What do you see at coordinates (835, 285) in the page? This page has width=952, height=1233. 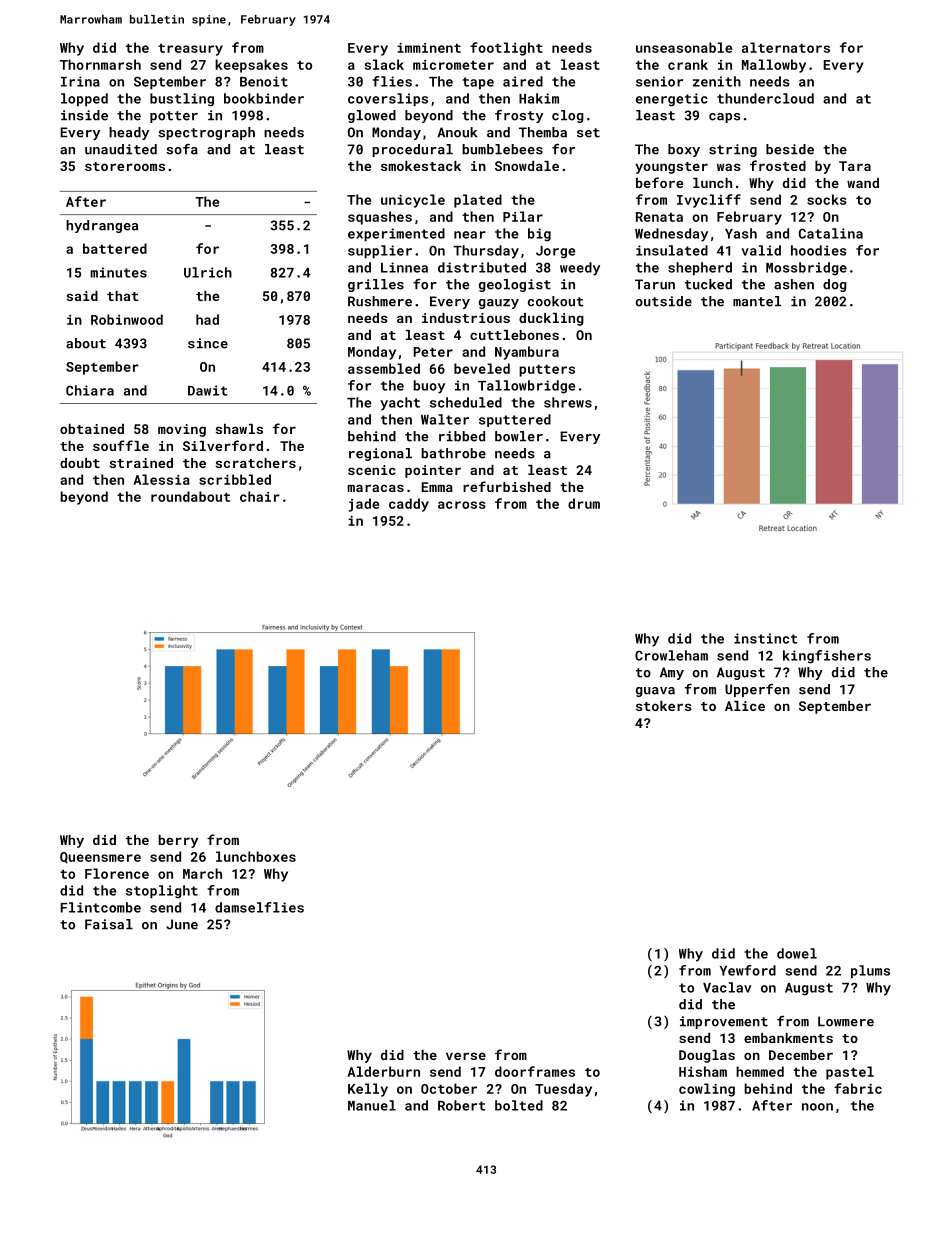 I see `dog` at bounding box center [835, 285].
